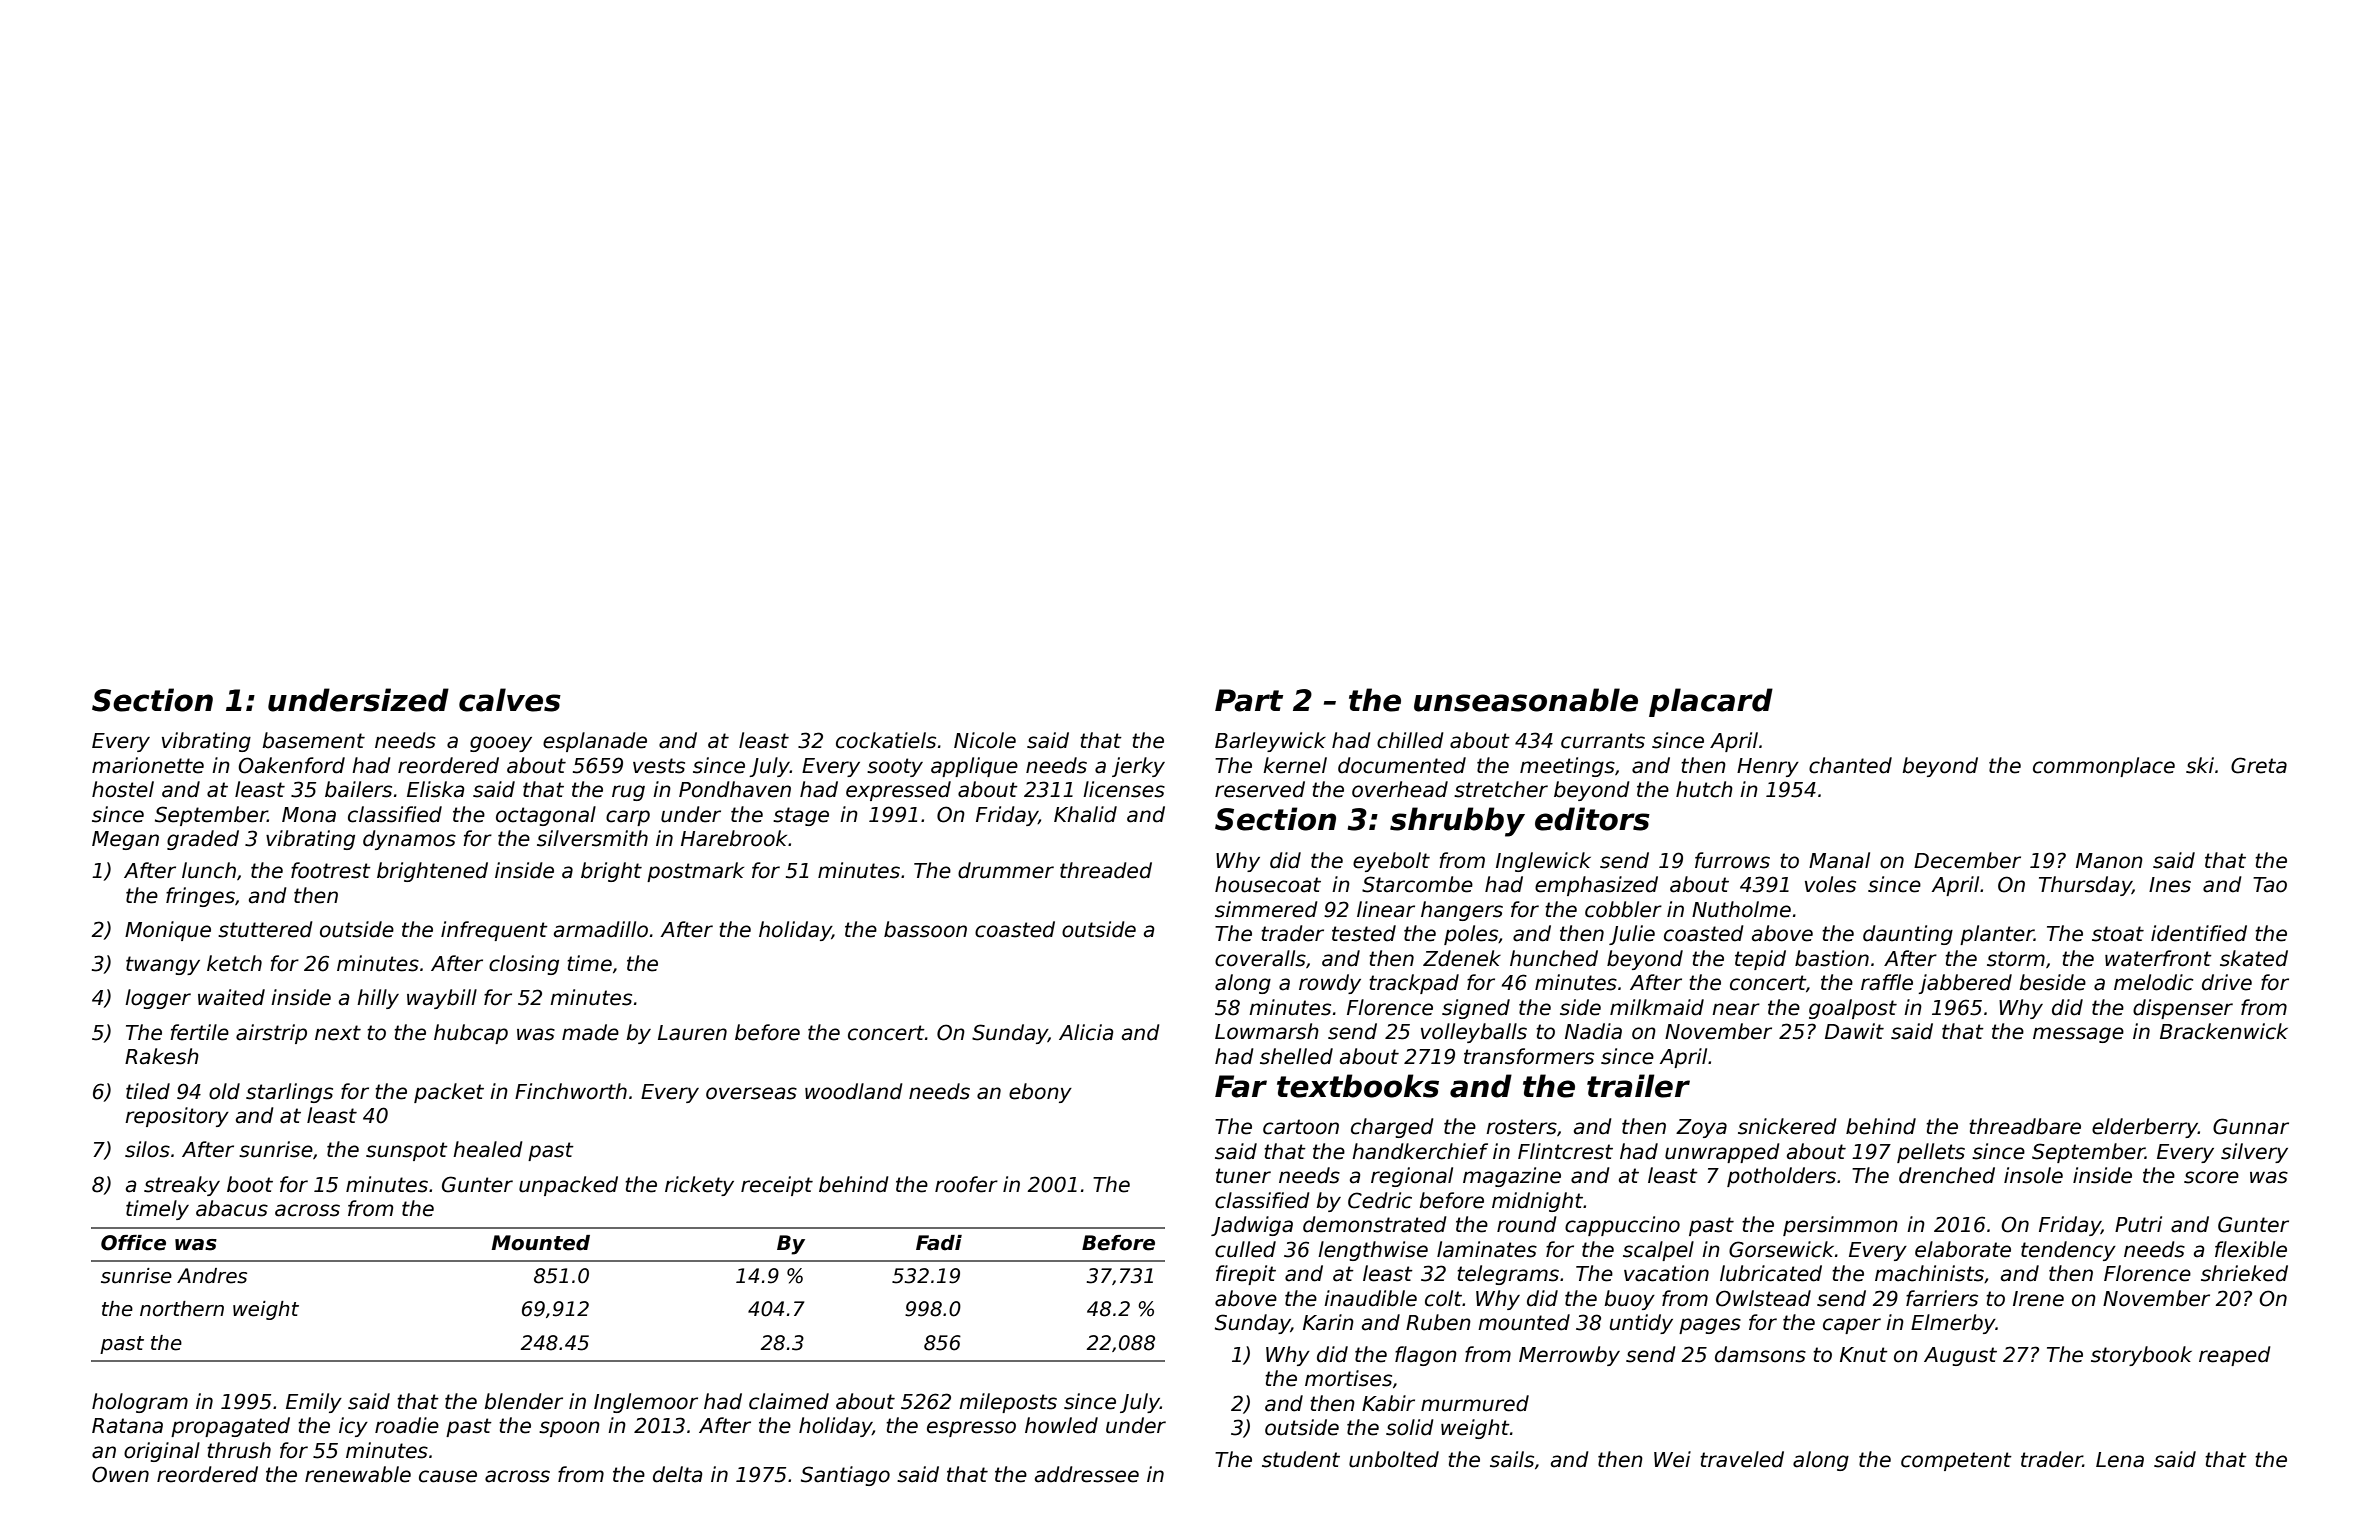 The width and height of the screenshot is (2380, 1540). What do you see at coordinates (133, 1243) in the screenshot?
I see `Office` at bounding box center [133, 1243].
